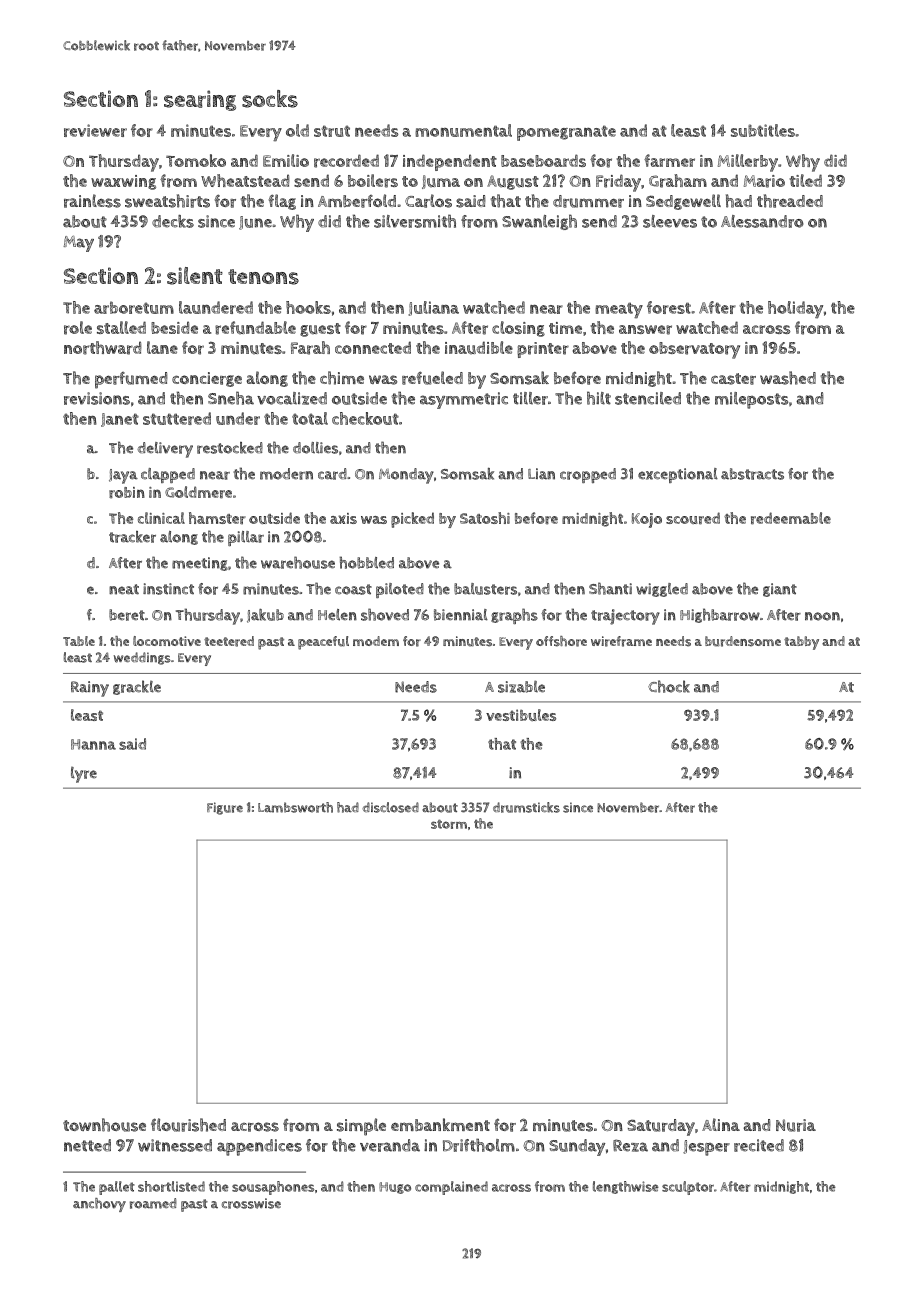 The height and width of the screenshot is (1308, 924). What do you see at coordinates (526, 807) in the screenshot?
I see `drumsticks` at bounding box center [526, 807].
